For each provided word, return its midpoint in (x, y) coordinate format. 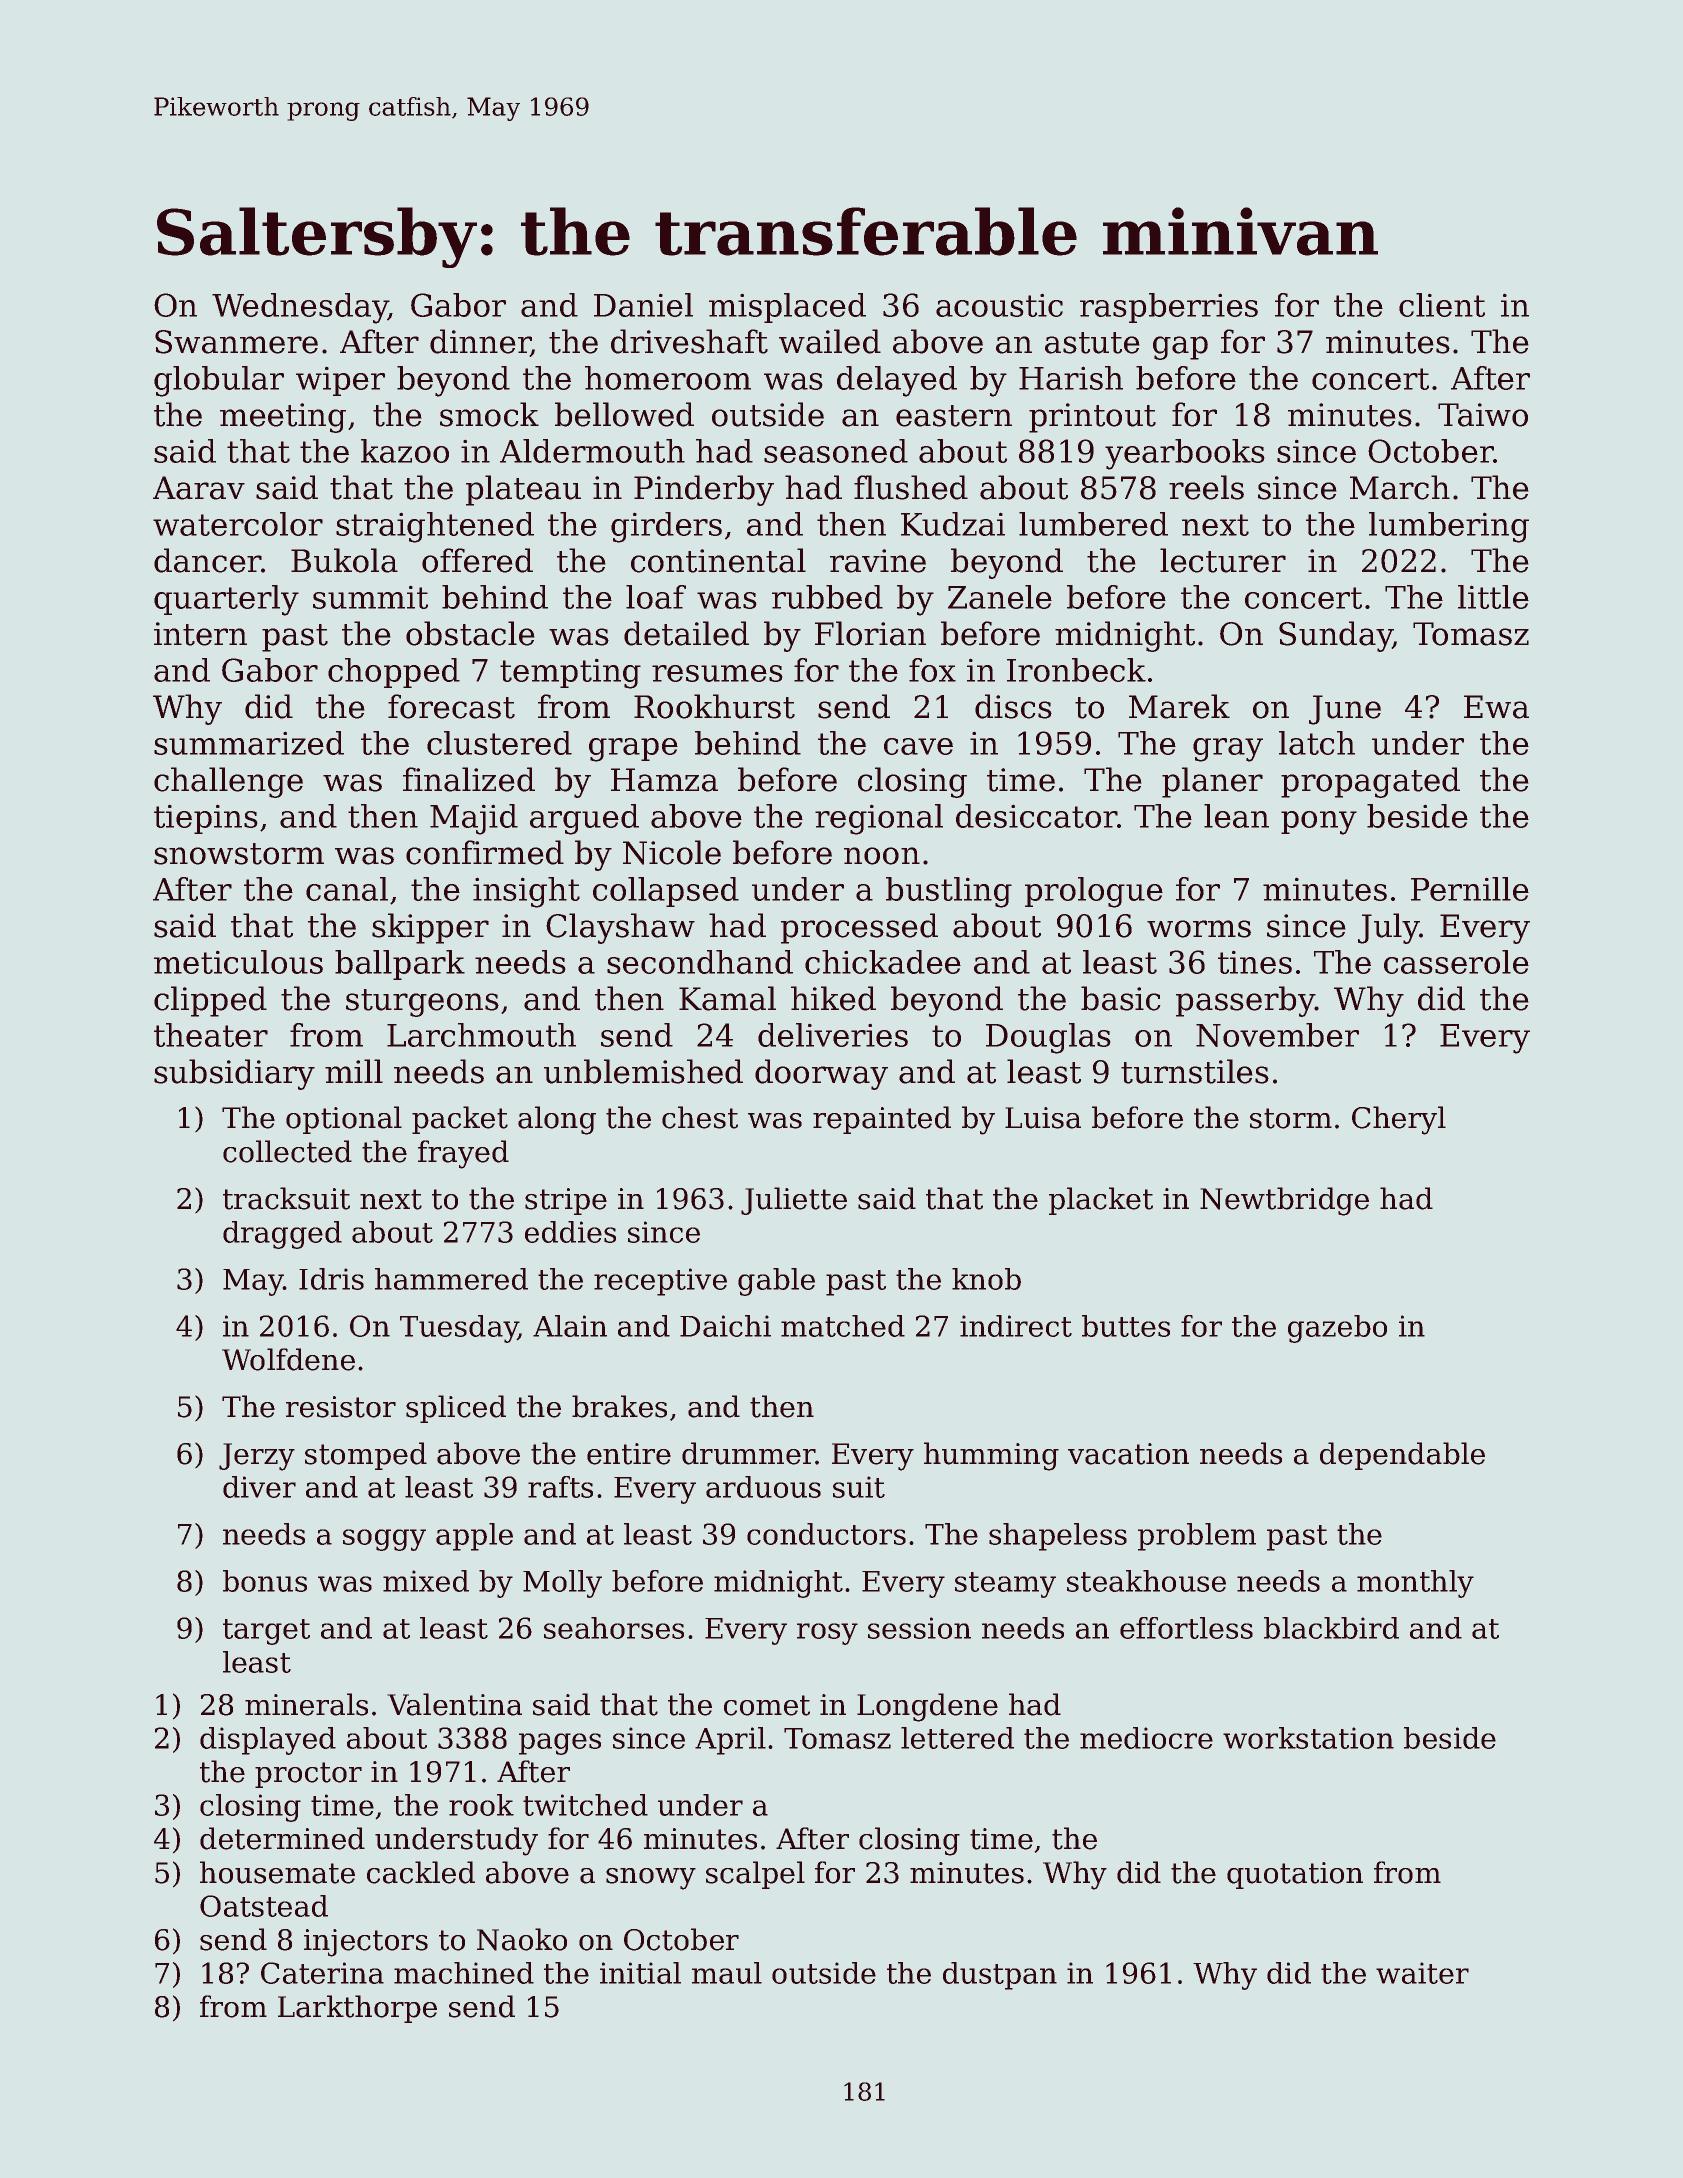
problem (1197, 1537)
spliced (456, 1409)
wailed (830, 341)
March (1400, 487)
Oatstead (264, 1906)
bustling (949, 892)
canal (347, 889)
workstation (1308, 1738)
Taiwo (1483, 415)
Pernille (1470, 889)
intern (200, 634)
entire (629, 1454)
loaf (656, 597)
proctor (308, 1775)
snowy (651, 1879)
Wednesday (300, 308)
